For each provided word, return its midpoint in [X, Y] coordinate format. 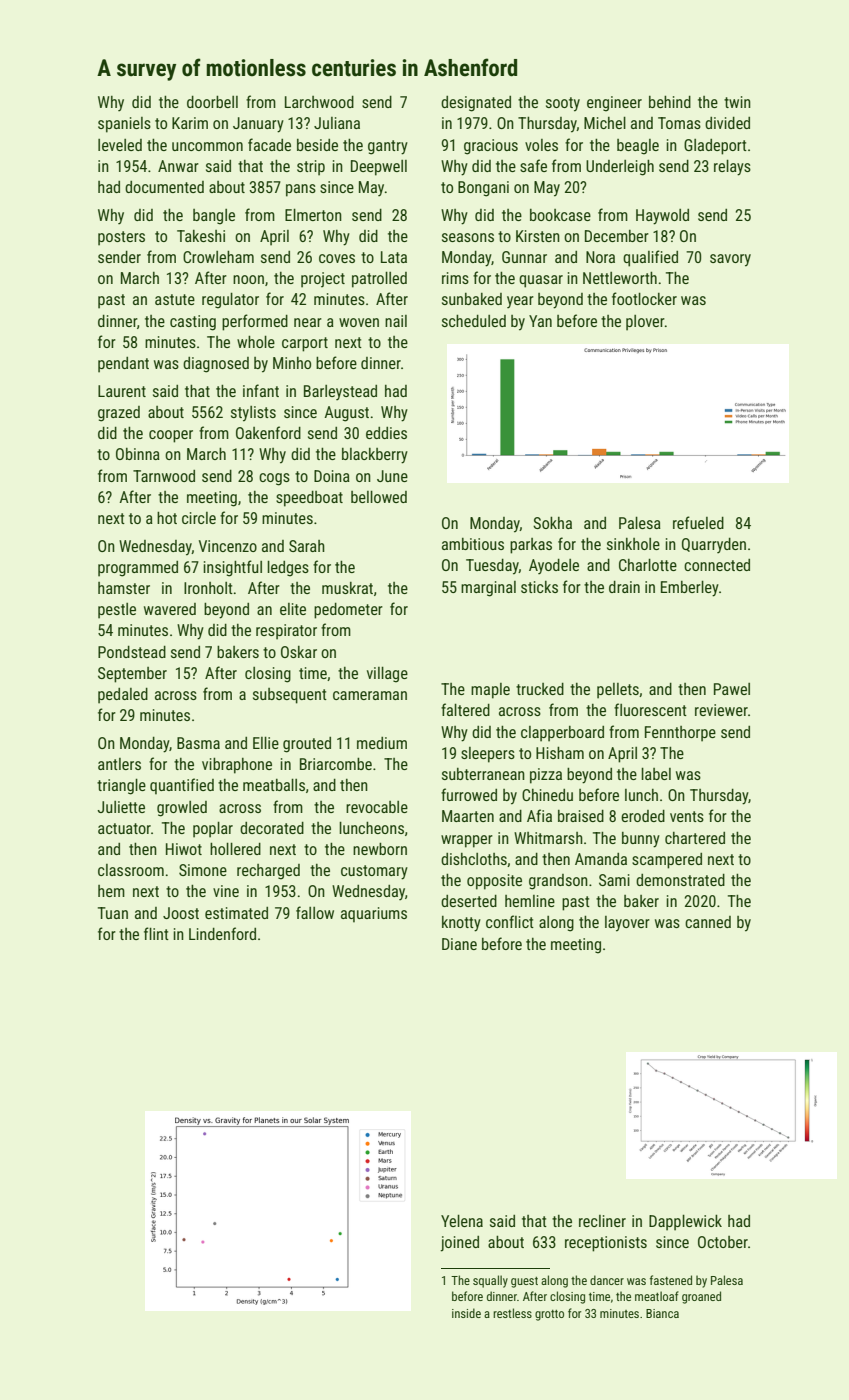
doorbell [212, 102]
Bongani [483, 189]
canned [708, 922]
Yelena [462, 1221]
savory [730, 260]
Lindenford [222, 933]
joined [459, 1244]
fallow [315, 912]
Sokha [552, 523]
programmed [138, 569]
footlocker [644, 298]
